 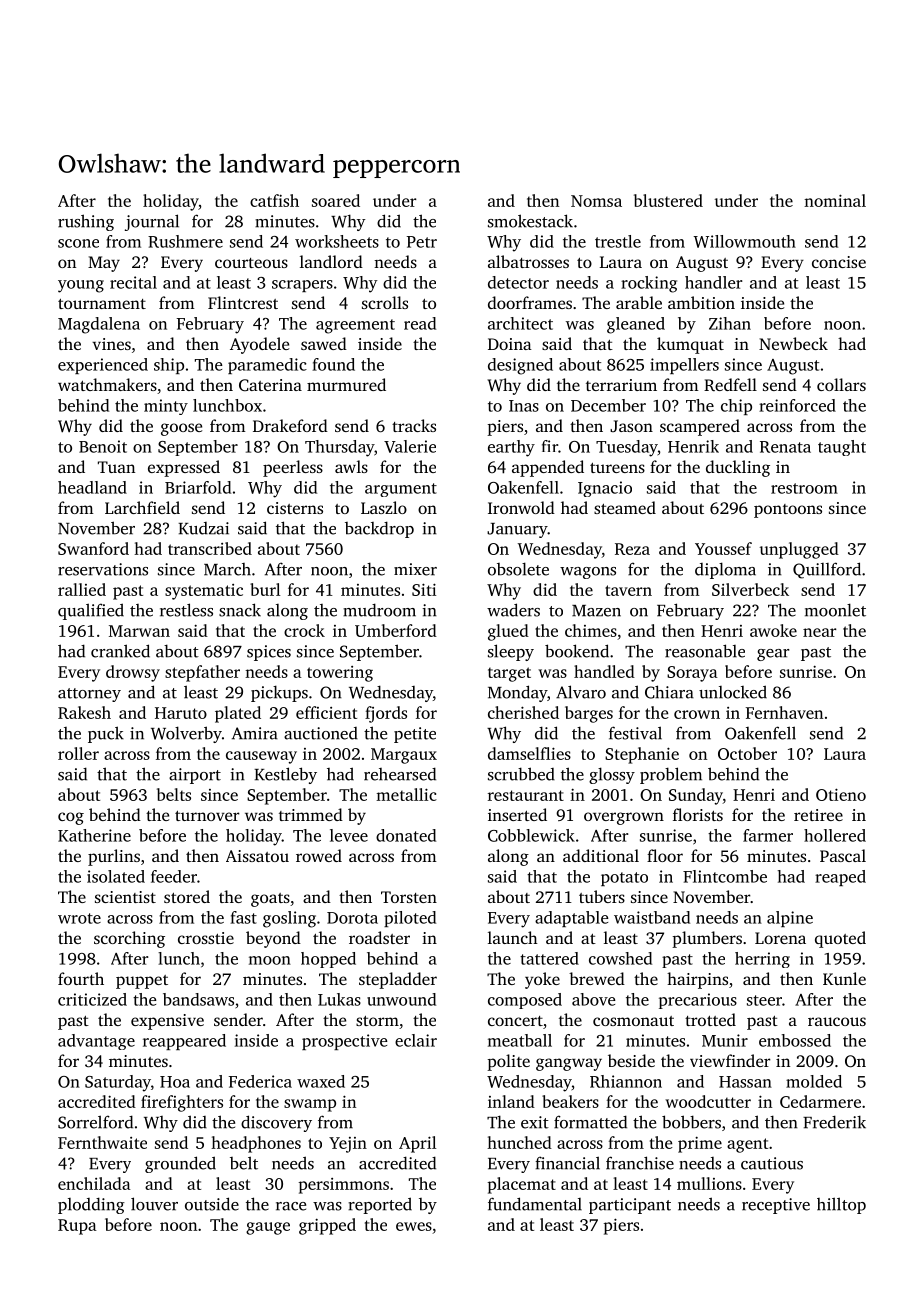 What do you see at coordinates (733, 692) in the screenshot?
I see `unlocked` at bounding box center [733, 692].
